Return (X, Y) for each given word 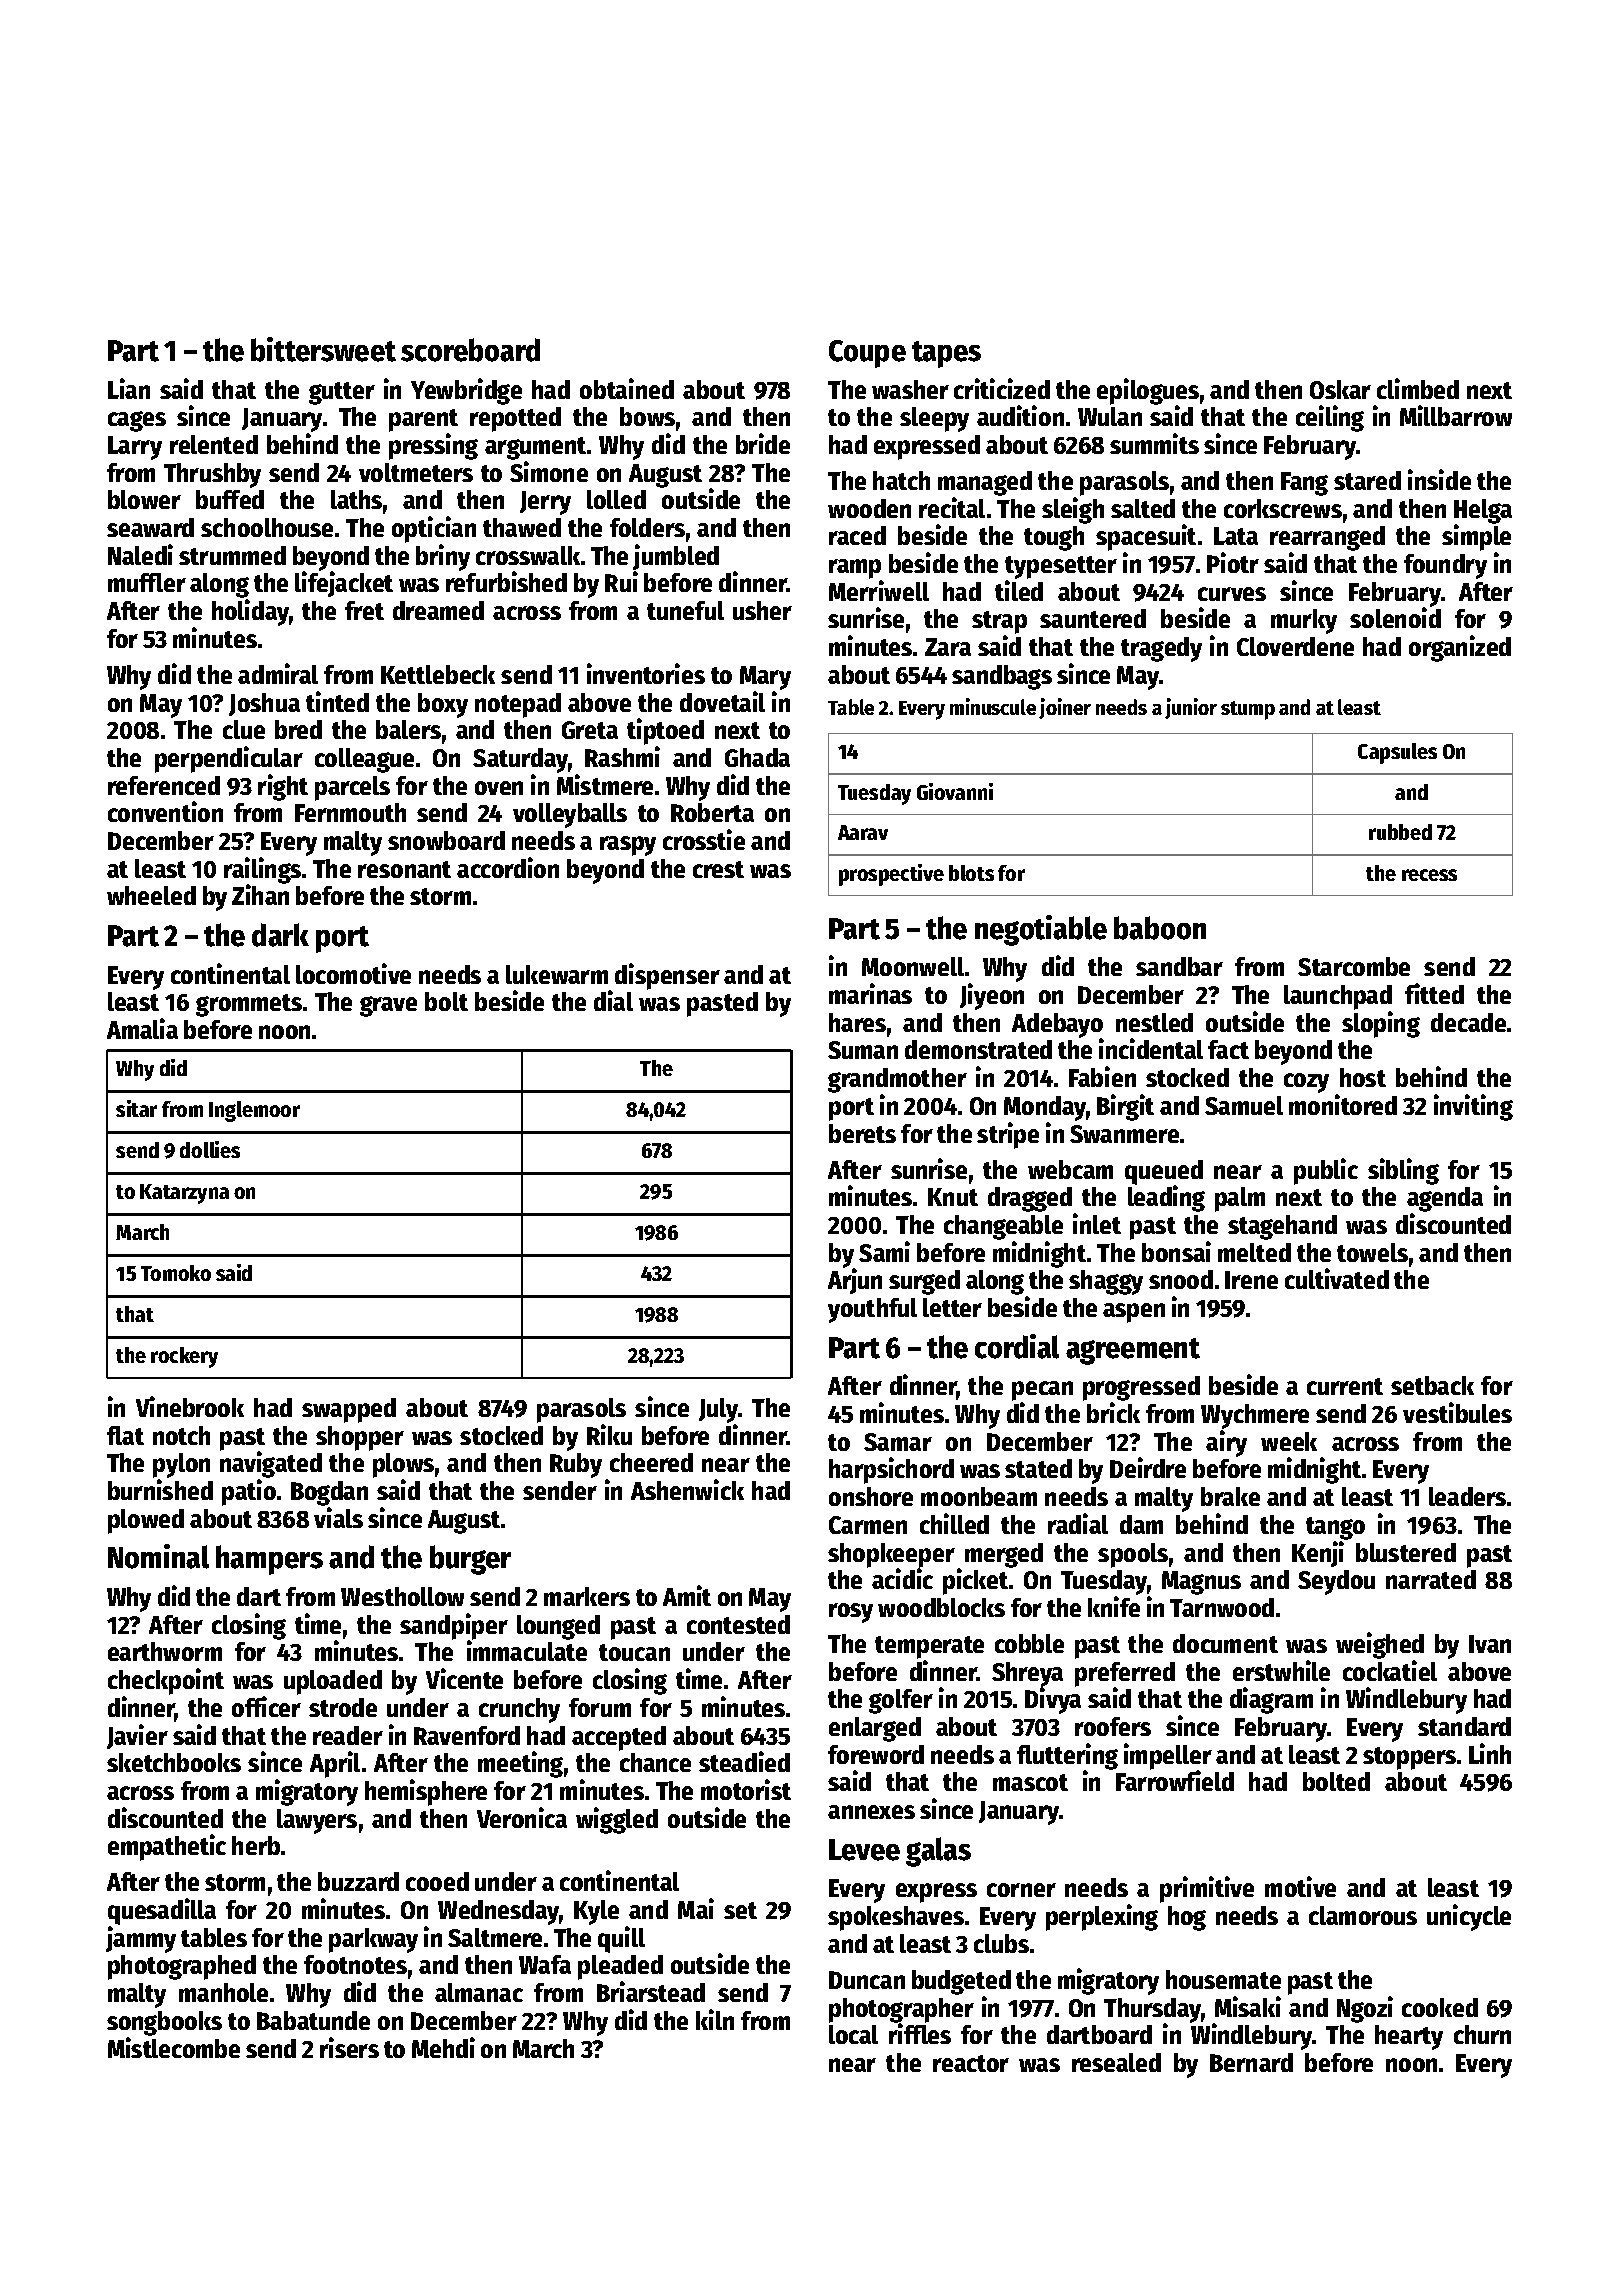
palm (1240, 1199)
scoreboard (470, 350)
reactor (971, 2063)
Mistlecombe (174, 2047)
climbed (1418, 388)
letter (952, 1307)
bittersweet (323, 349)
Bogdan (329, 1493)
